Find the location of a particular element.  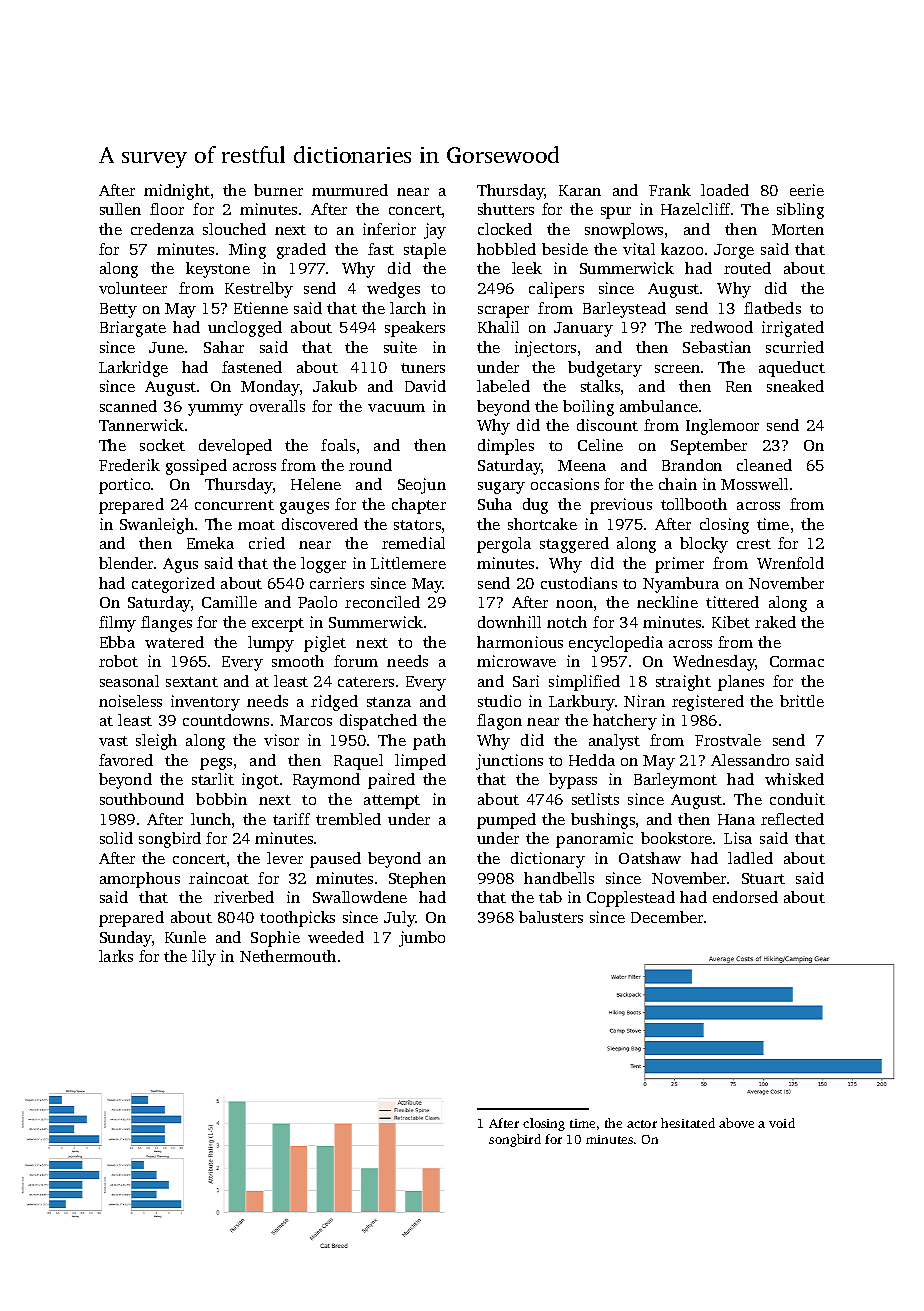

tuners is located at coordinates (423, 368).
